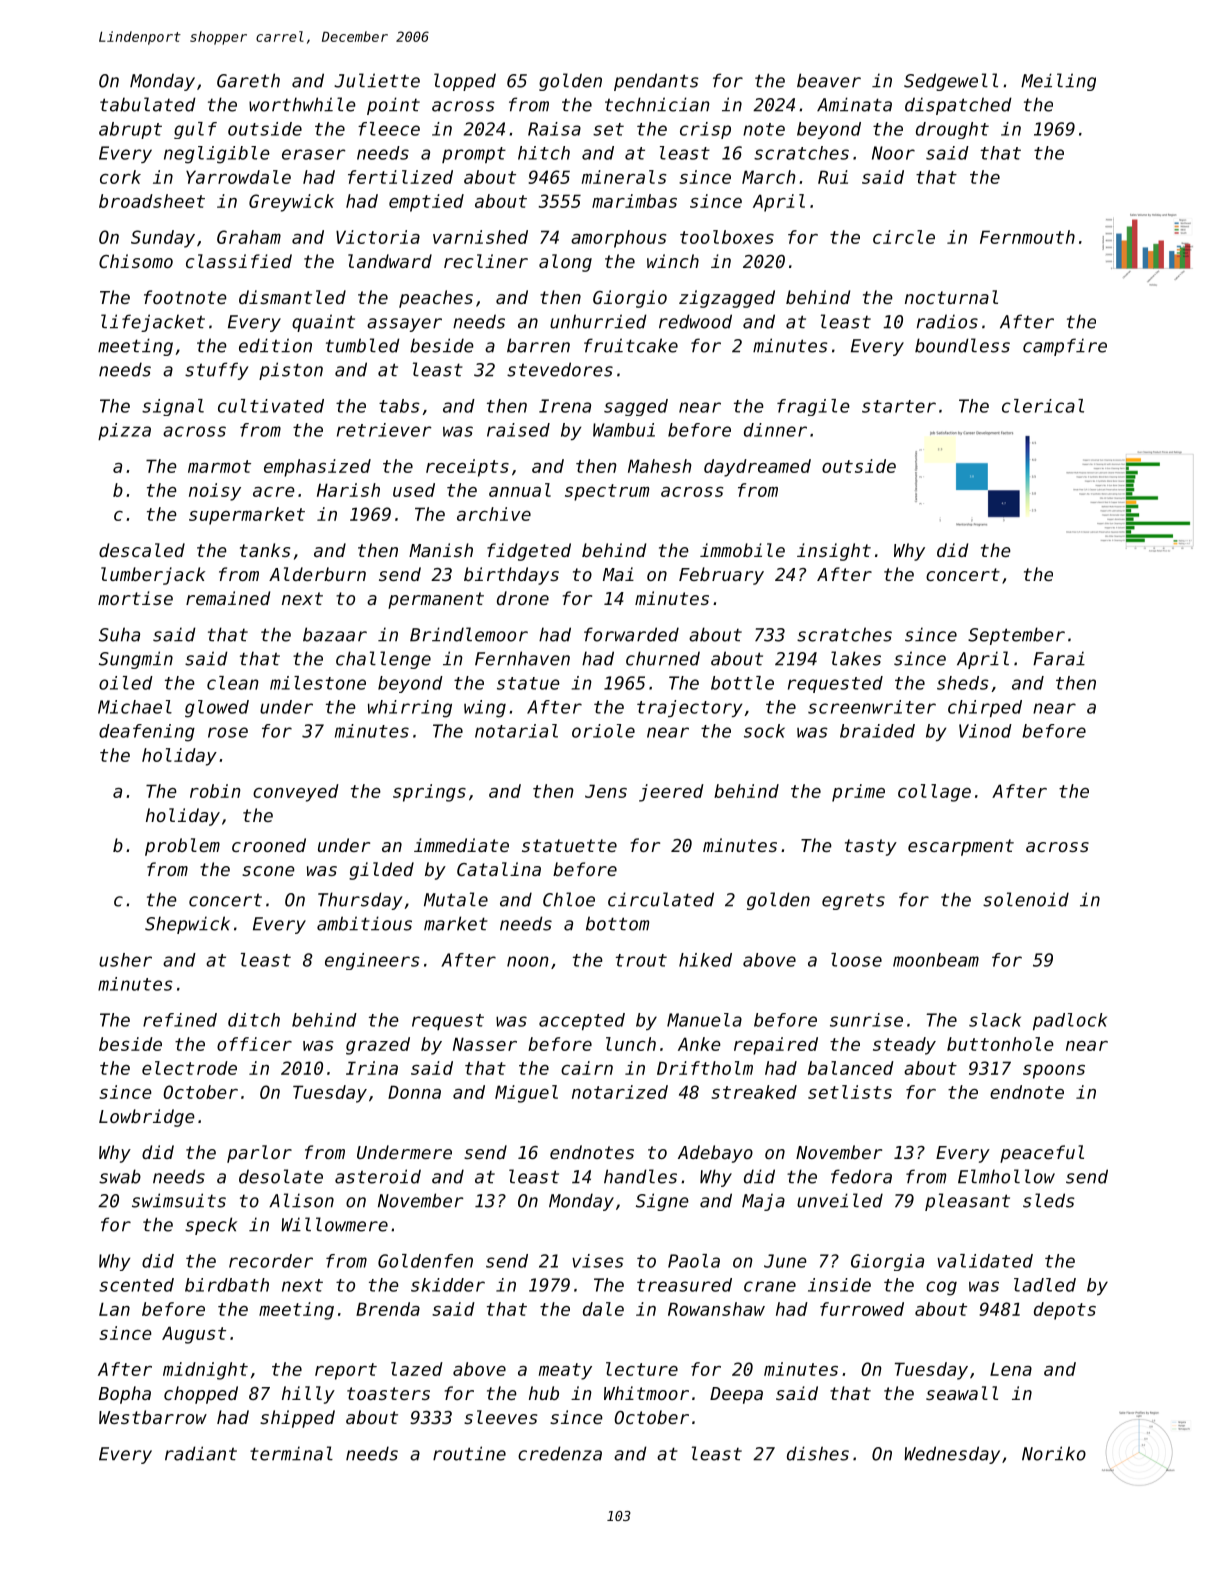 Image resolution: width=1213 pixels, height=1570 pixels. Describe the element at coordinates (985, 731) in the screenshot. I see `Vinod` at that location.
